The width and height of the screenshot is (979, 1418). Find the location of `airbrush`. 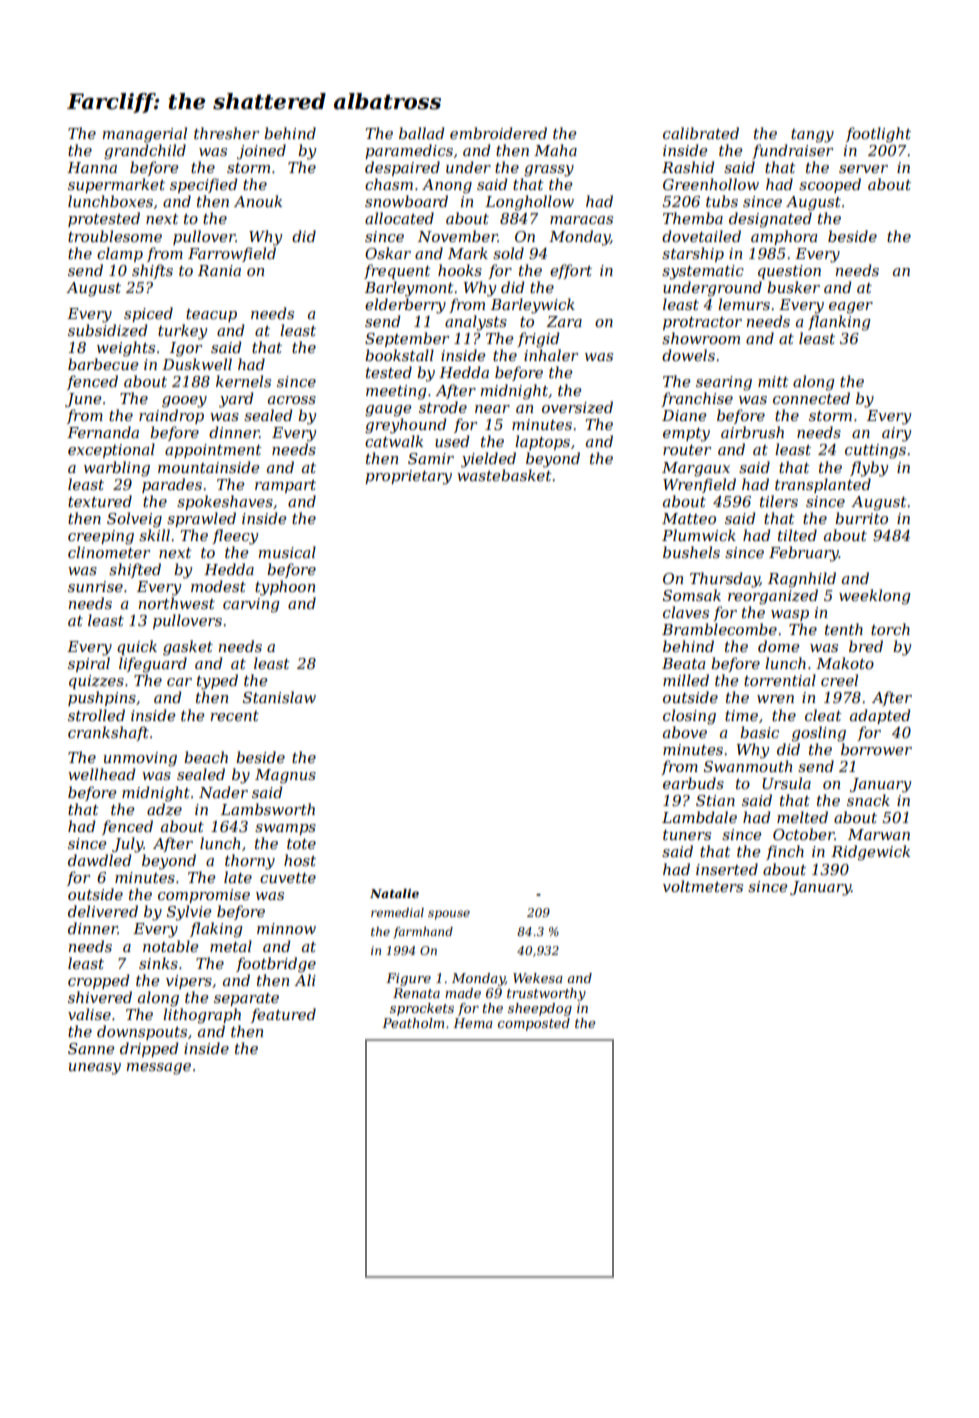

airbrush is located at coordinates (752, 432).
